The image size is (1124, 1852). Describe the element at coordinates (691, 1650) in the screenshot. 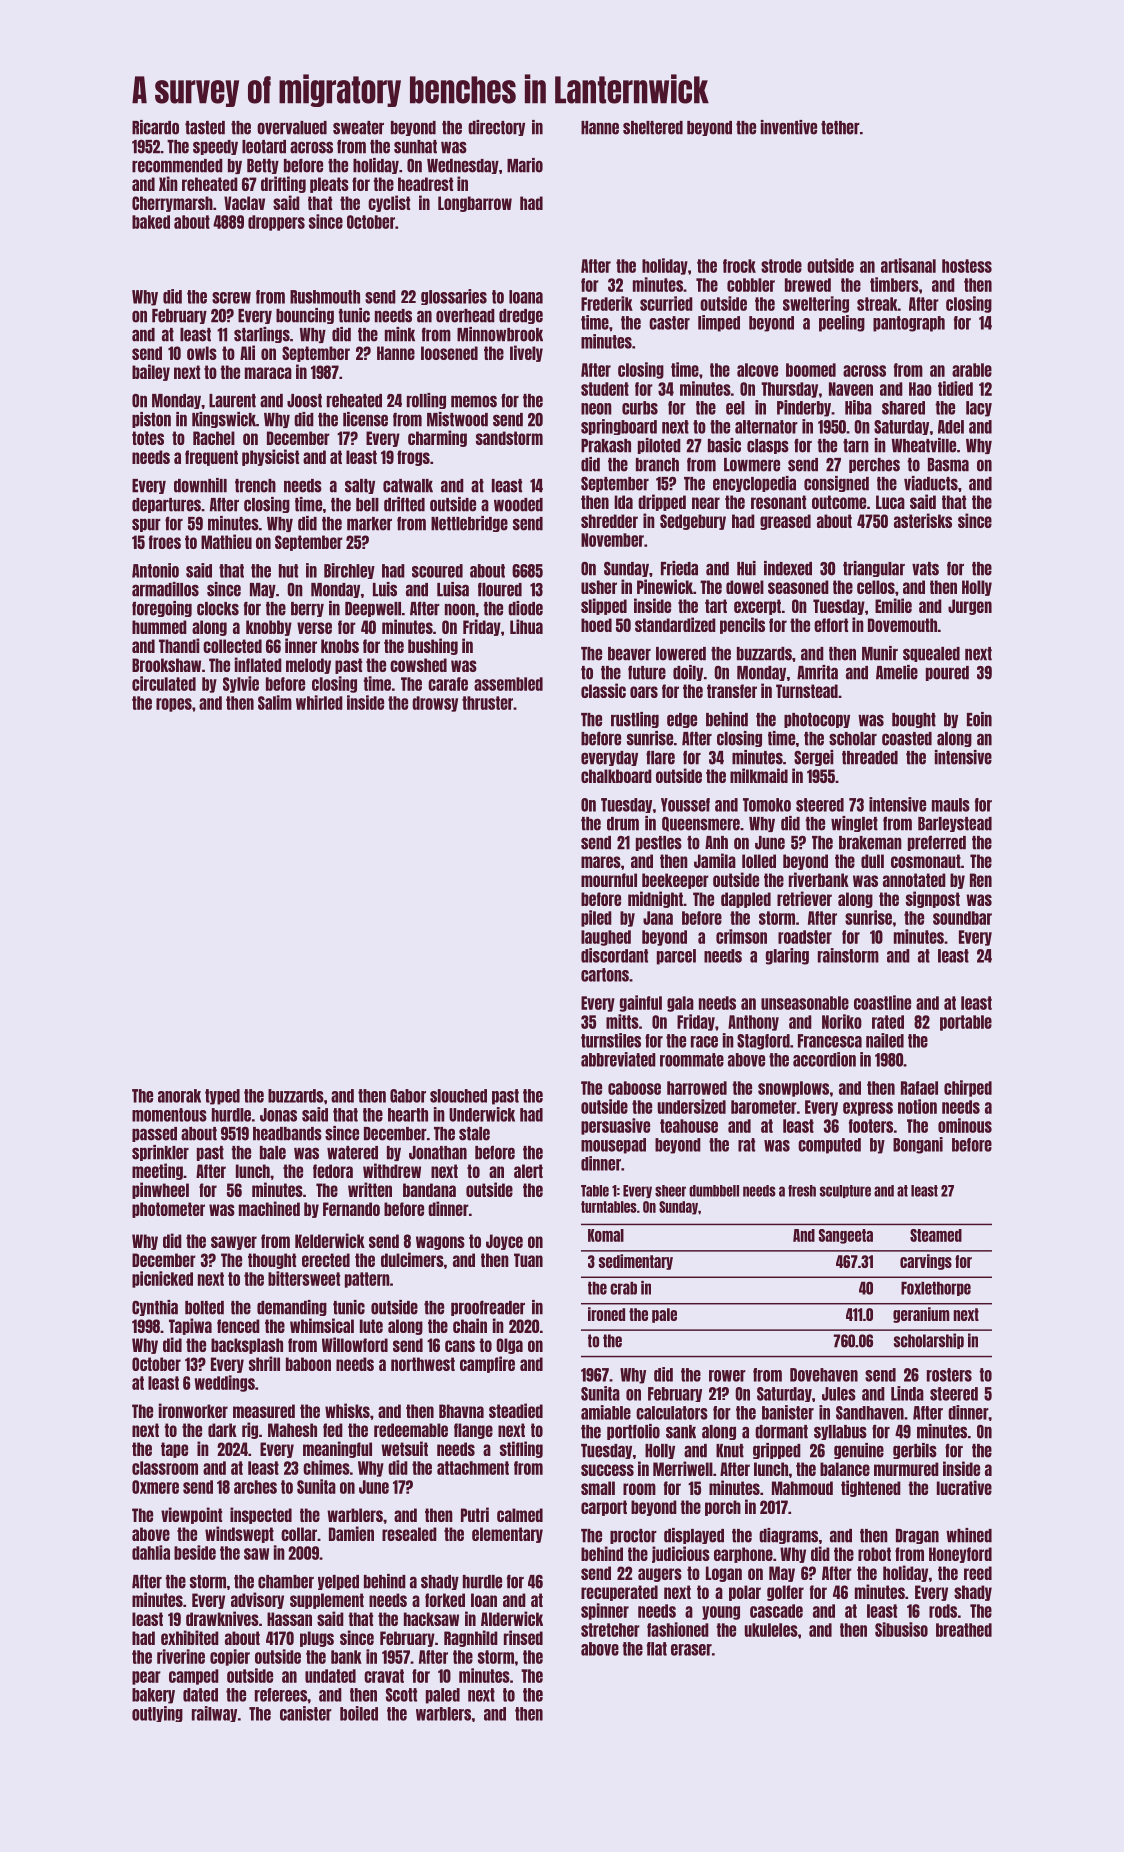

I see `eraser` at that location.
